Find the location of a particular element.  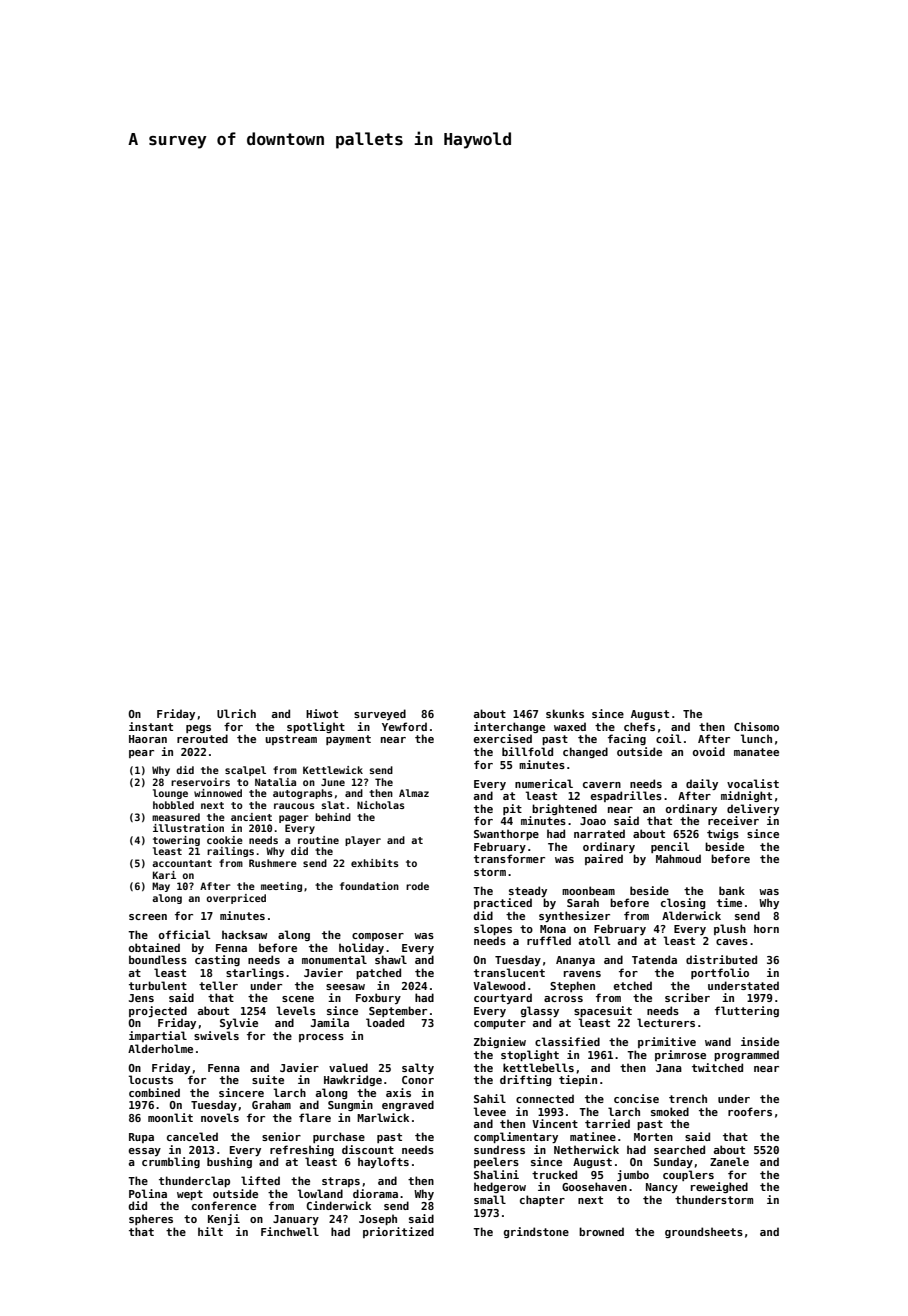

fluttering is located at coordinates (747, 1011).
